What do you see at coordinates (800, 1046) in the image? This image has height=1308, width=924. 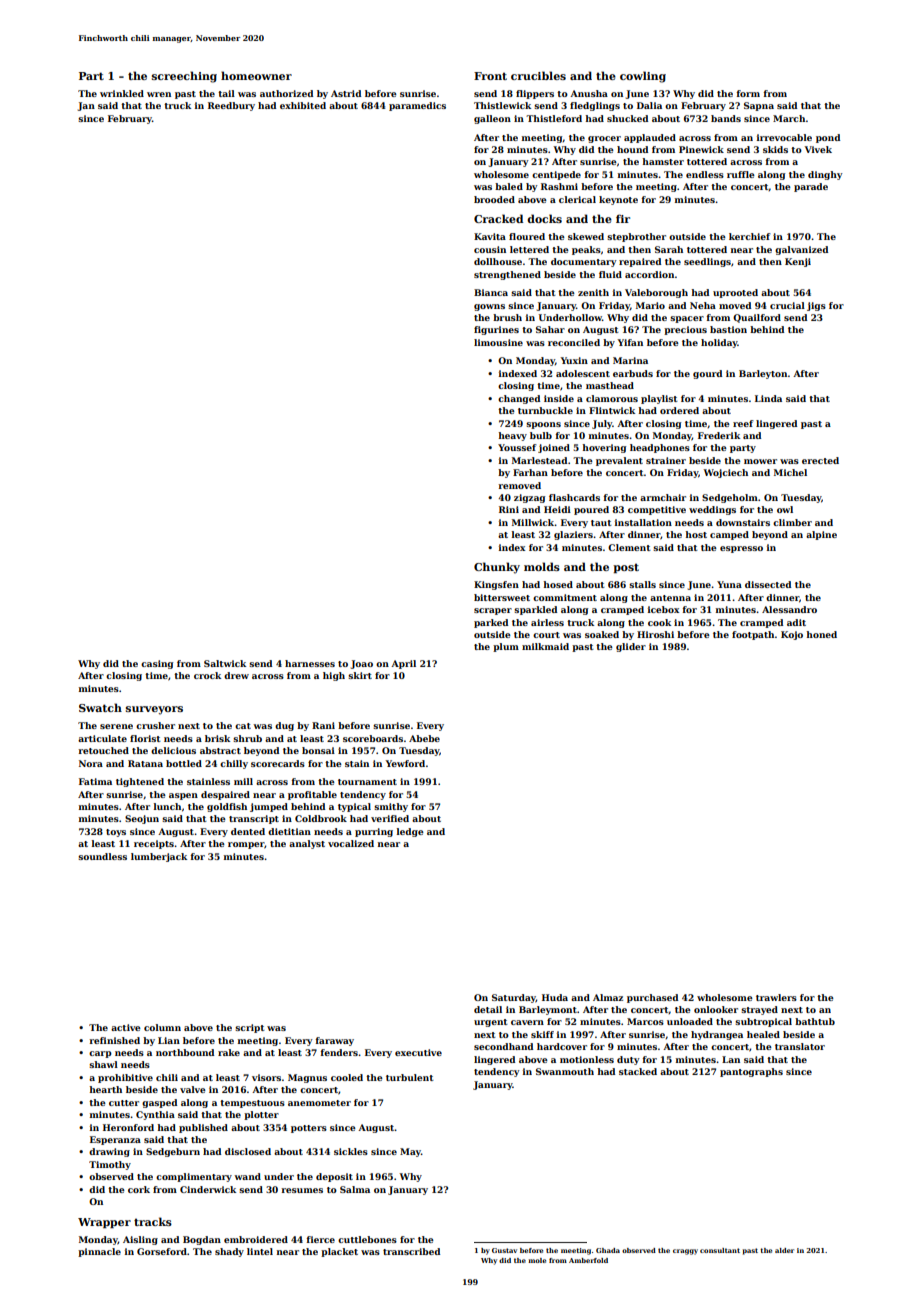 I see `translator` at bounding box center [800, 1046].
